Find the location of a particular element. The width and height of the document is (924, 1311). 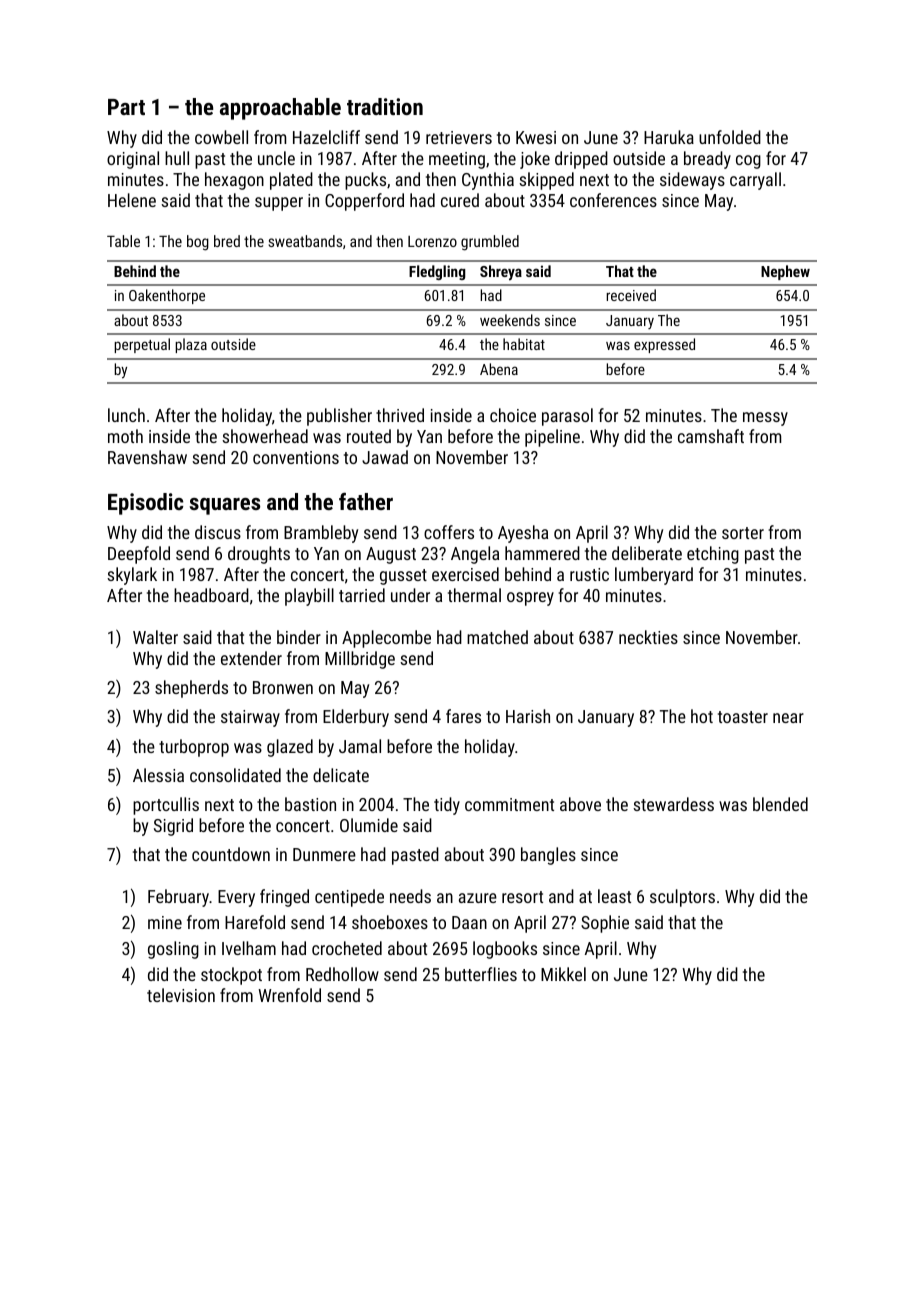

Jawad is located at coordinates (385, 457).
